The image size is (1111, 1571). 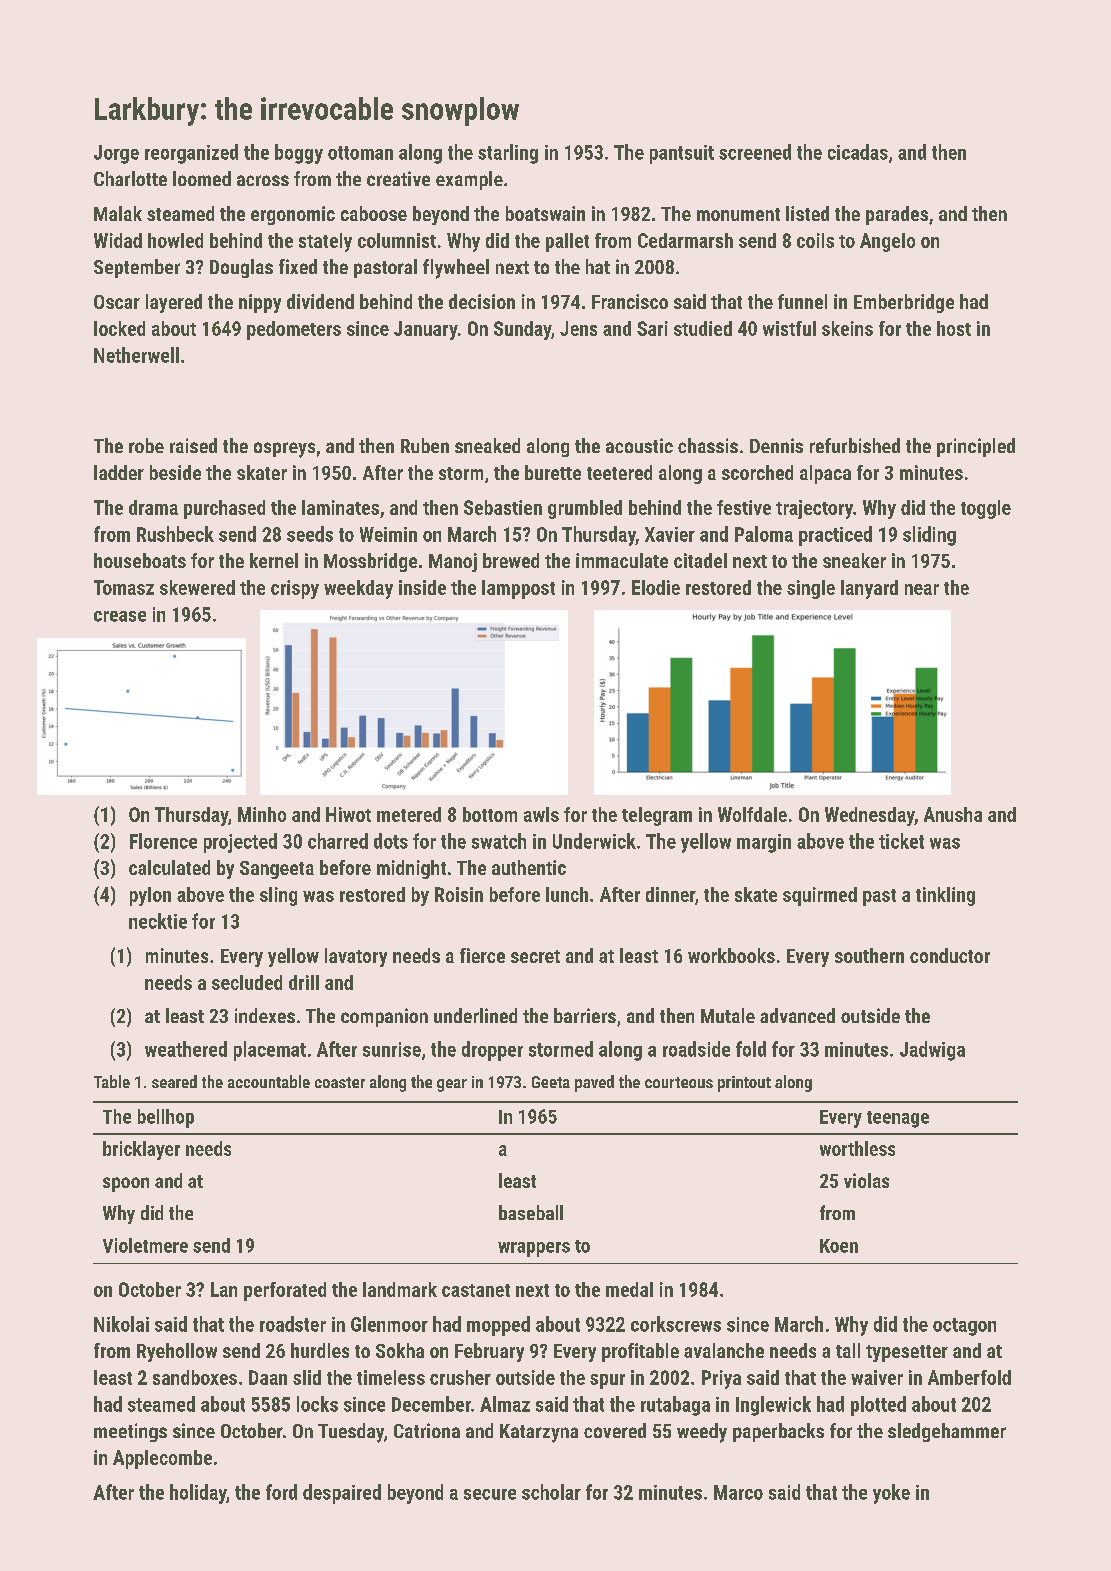 I want to click on lanyard, so click(x=869, y=589).
